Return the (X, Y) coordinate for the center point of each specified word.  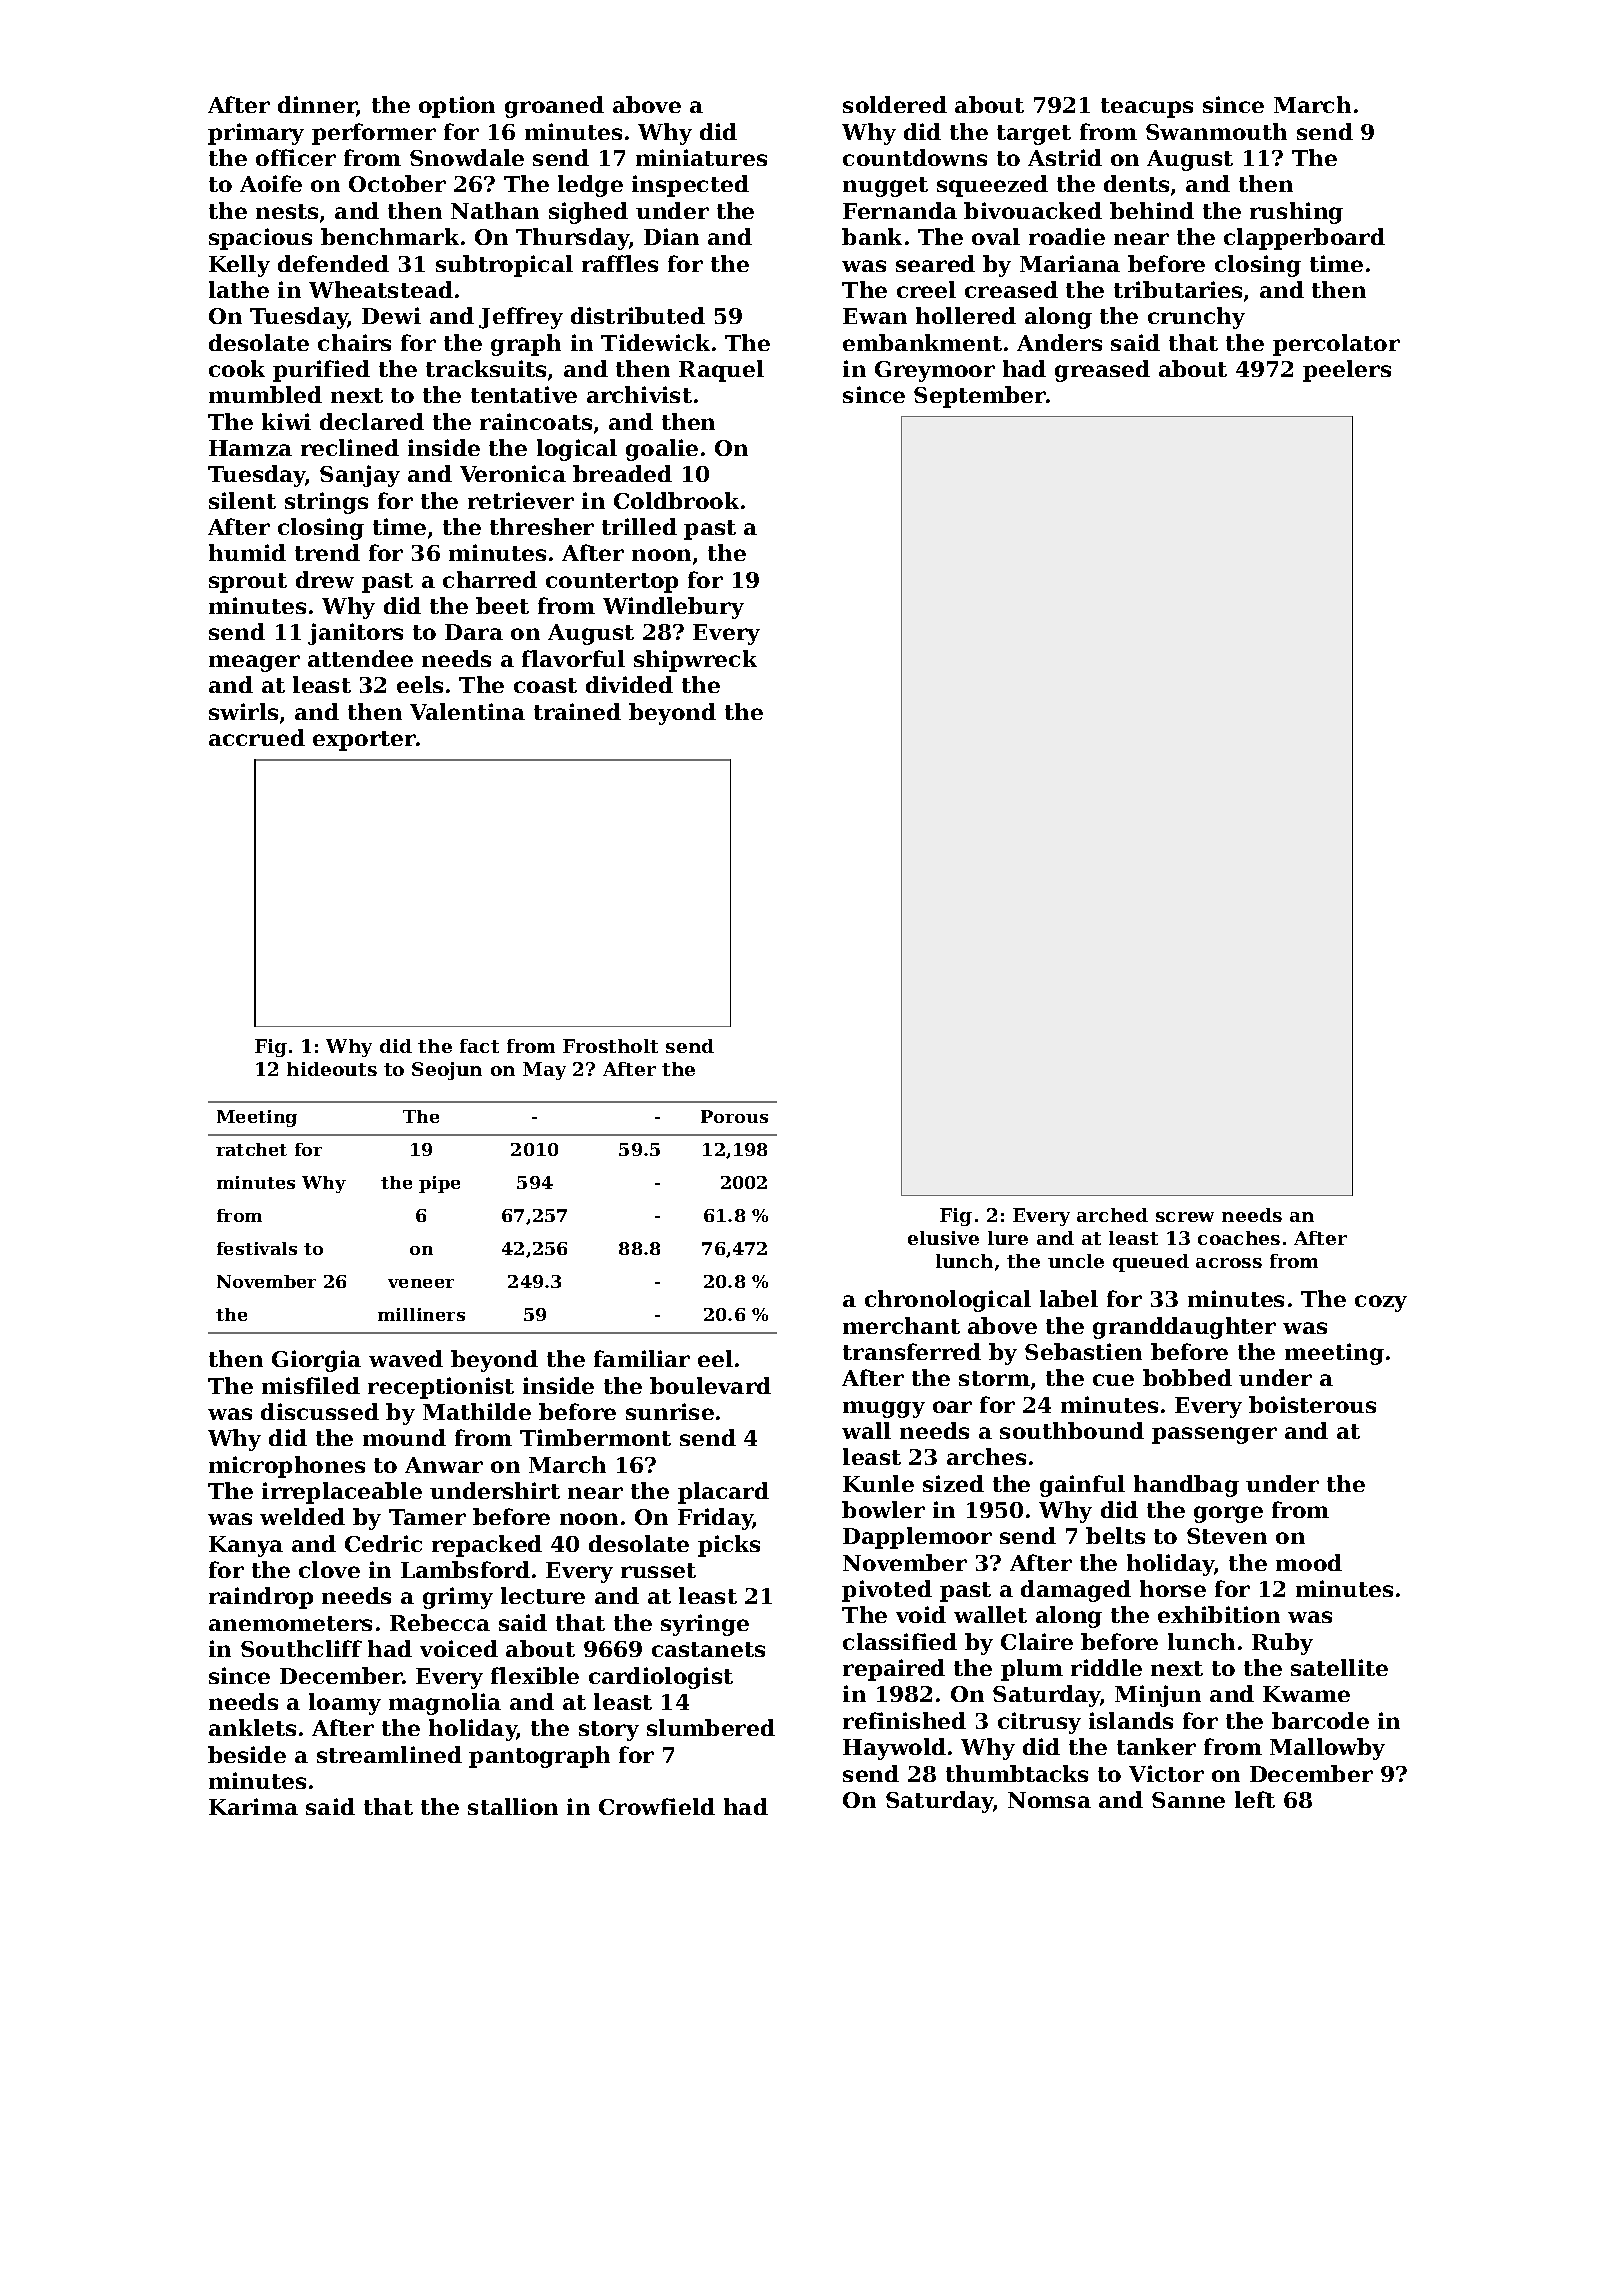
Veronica (513, 473)
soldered (895, 104)
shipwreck (695, 661)
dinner (317, 106)
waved (406, 1358)
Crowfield (657, 1806)
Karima (253, 1806)
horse (1173, 1588)
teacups (1147, 108)
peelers (1347, 371)
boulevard (710, 1385)
